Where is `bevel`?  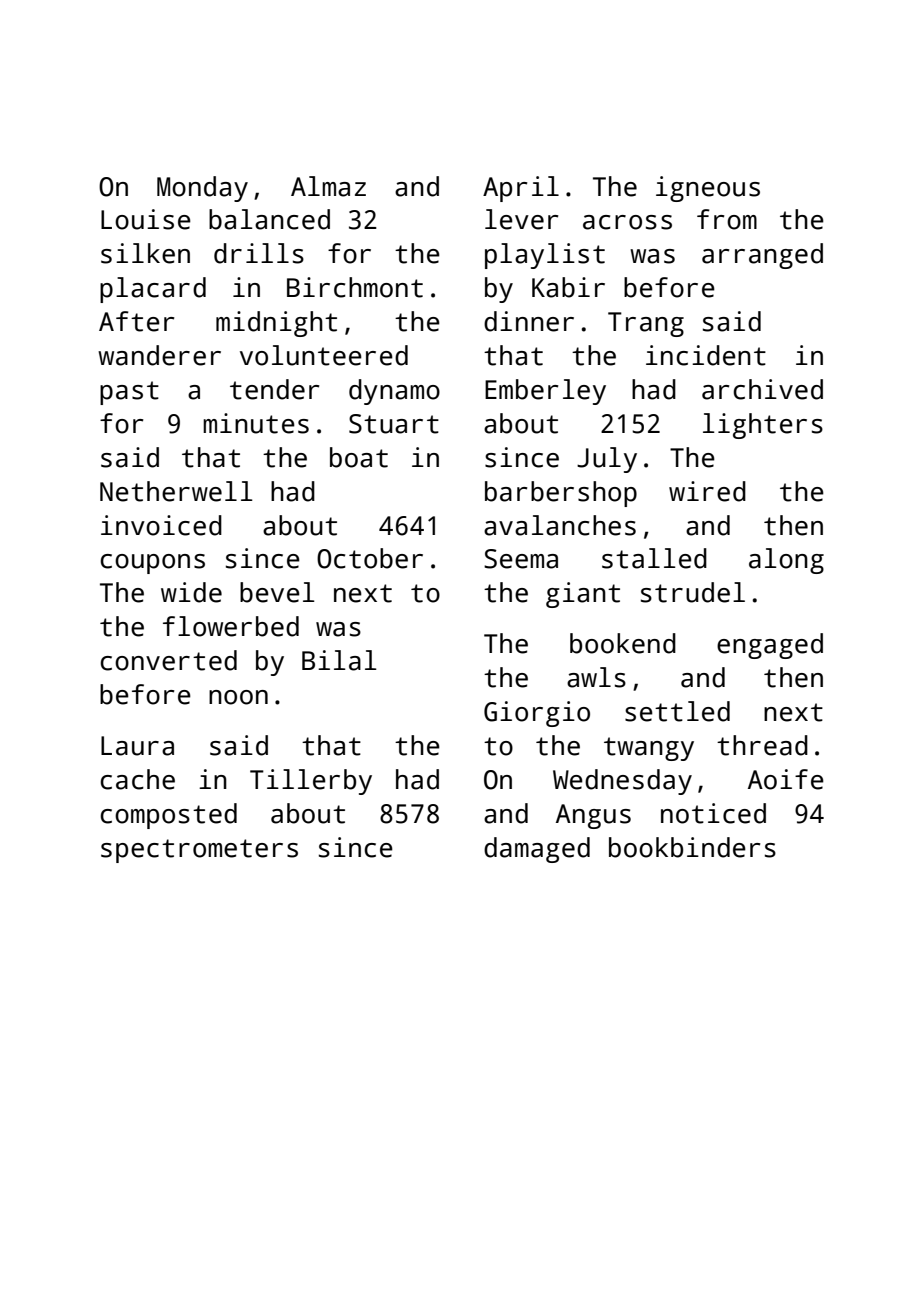
bevel is located at coordinates (277, 592).
